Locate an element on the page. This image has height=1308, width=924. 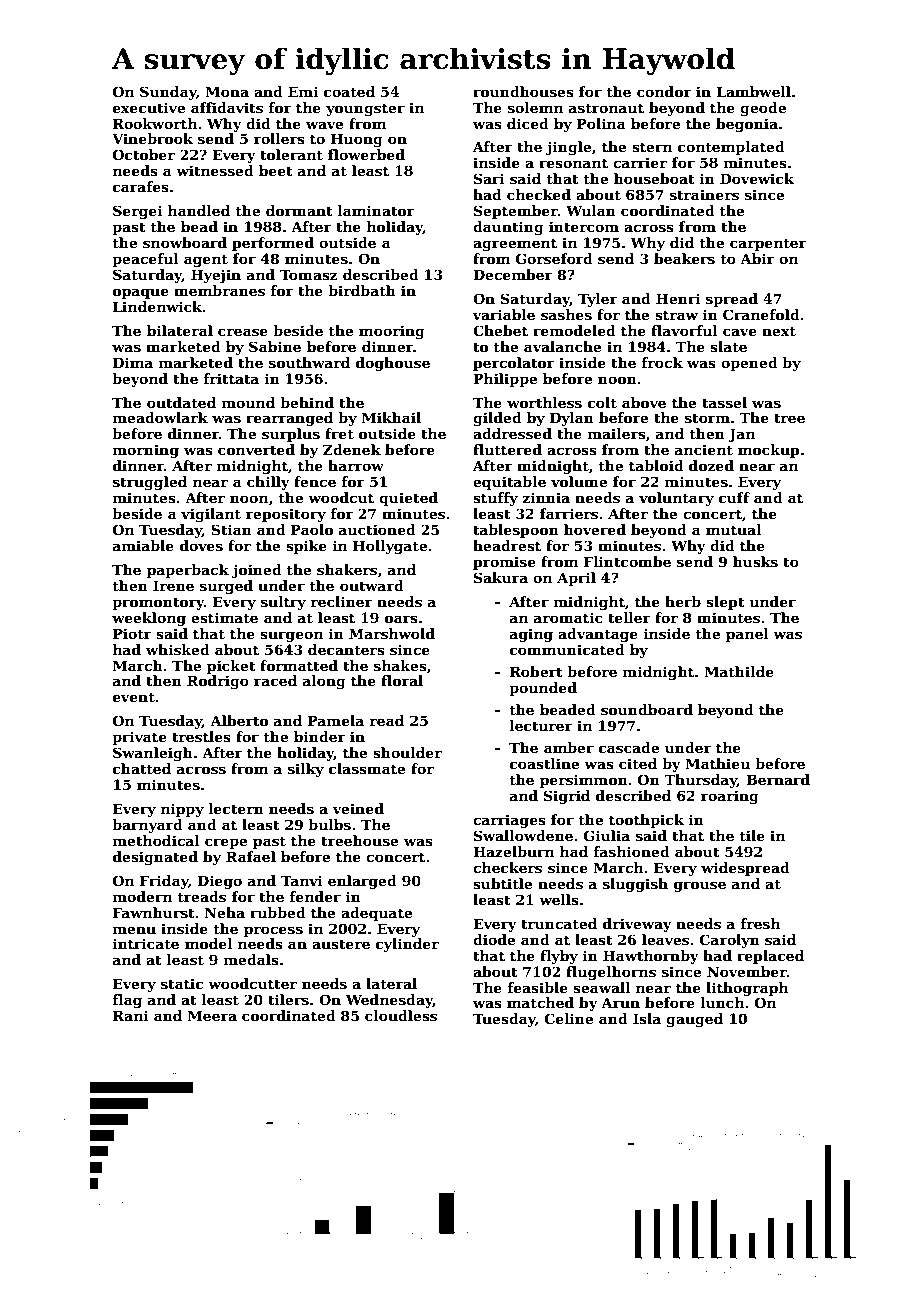
veined is located at coordinates (358, 808).
